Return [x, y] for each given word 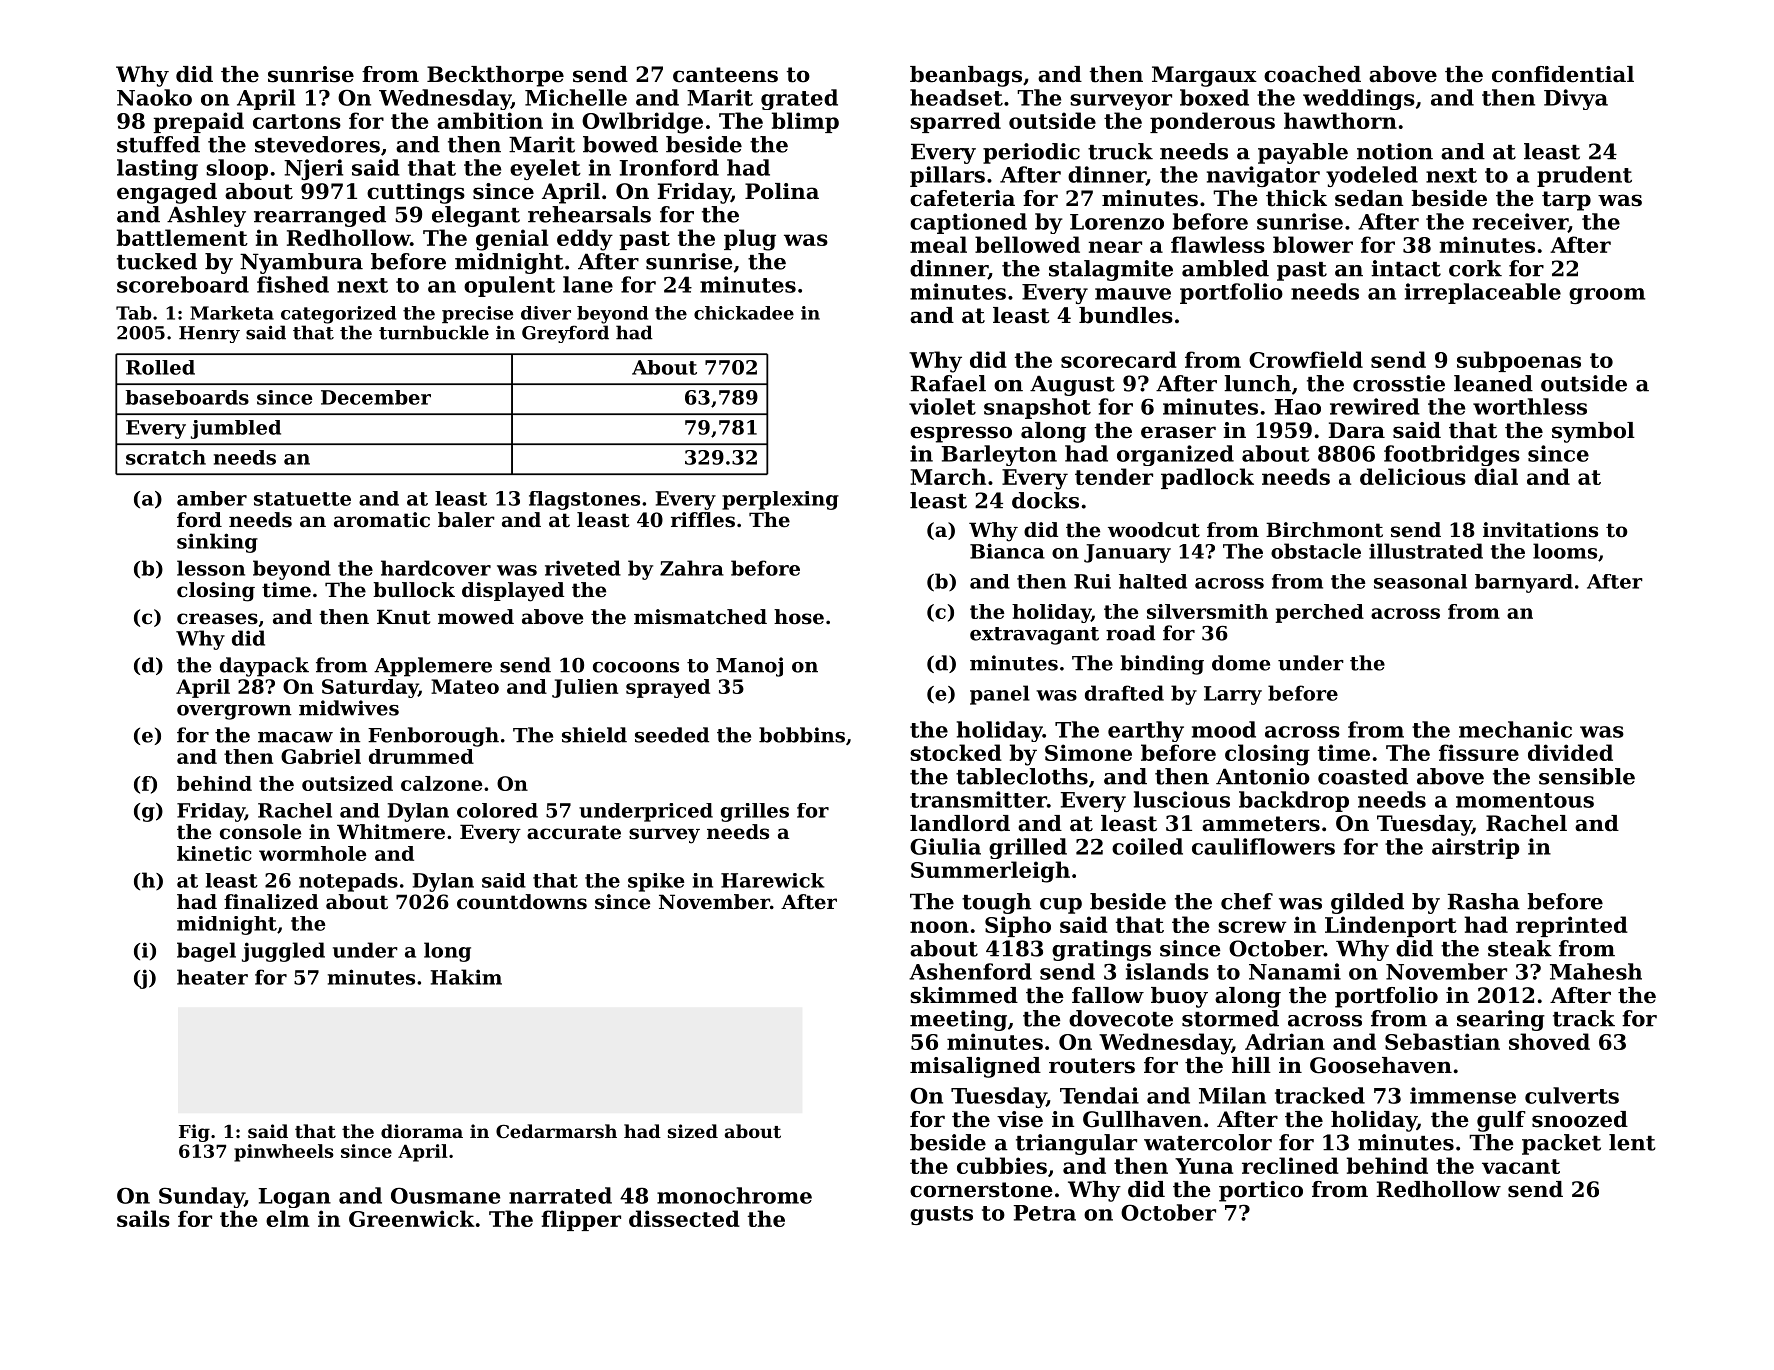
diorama [422, 1131]
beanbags [966, 76]
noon [939, 927]
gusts [941, 1215]
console [260, 832]
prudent [1584, 176]
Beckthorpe [495, 76]
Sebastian [1442, 1041]
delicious [1413, 476]
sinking [217, 543]
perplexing [780, 500]
